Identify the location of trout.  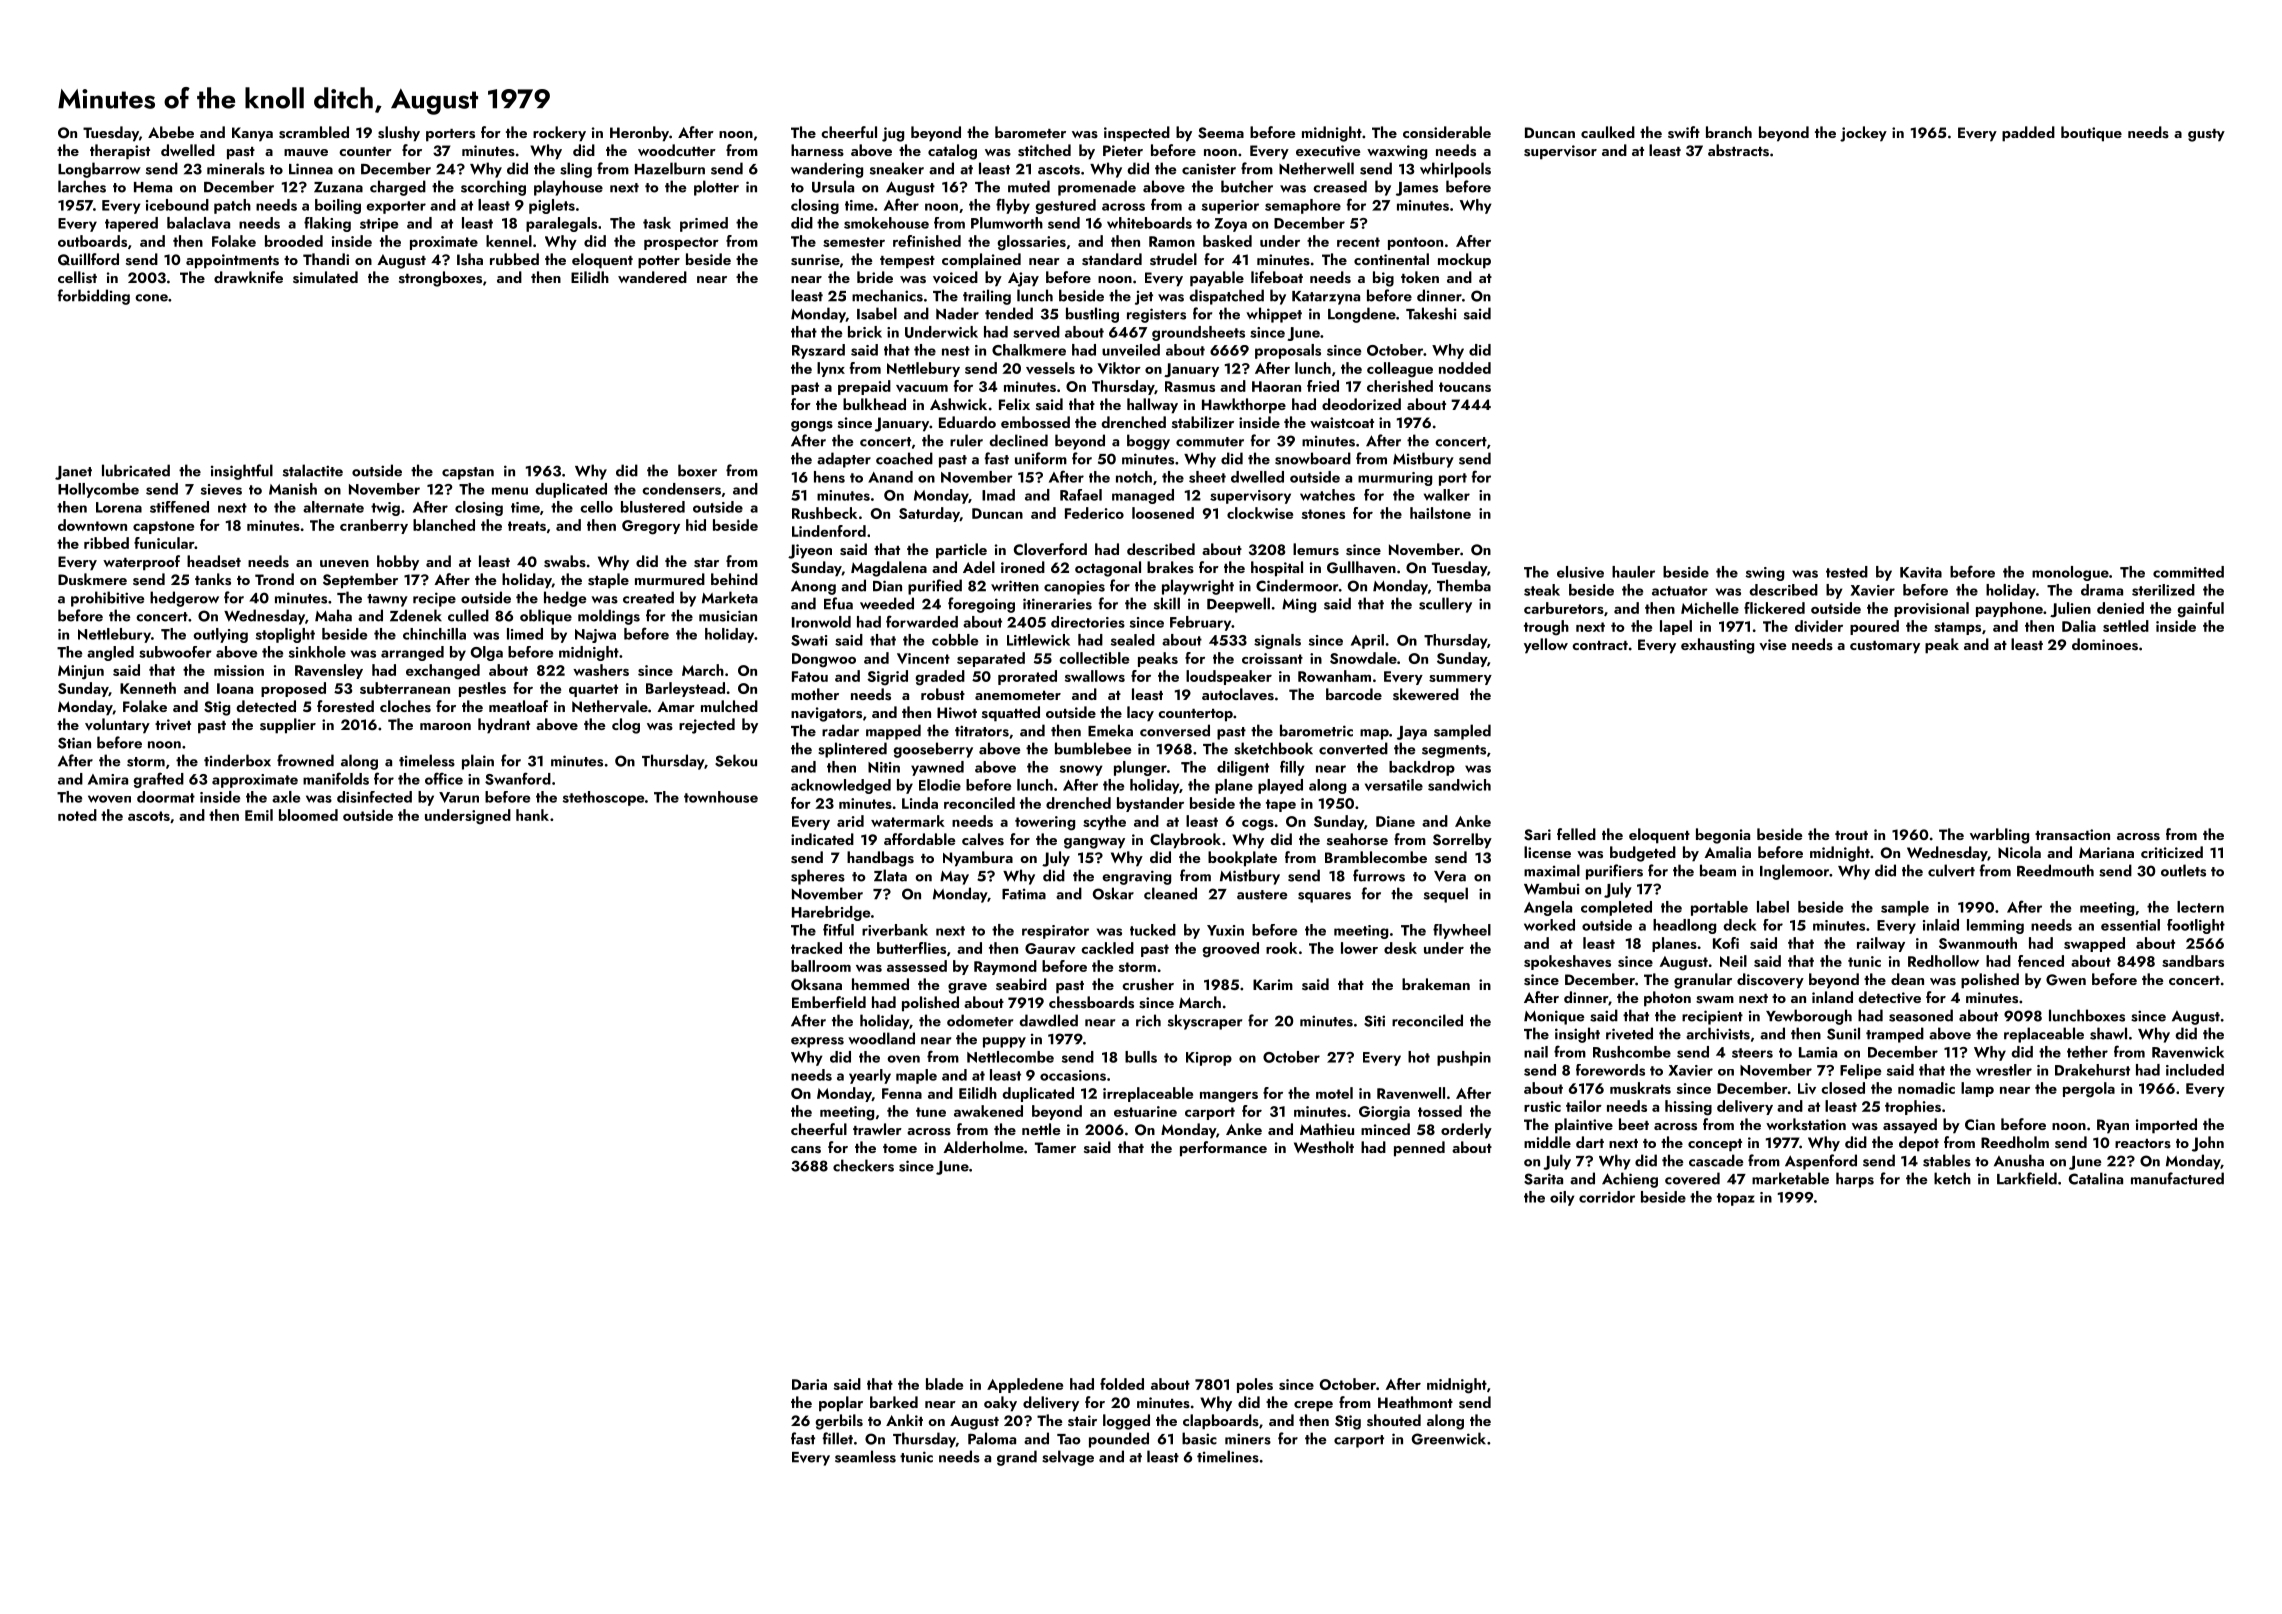
(1851, 835).
